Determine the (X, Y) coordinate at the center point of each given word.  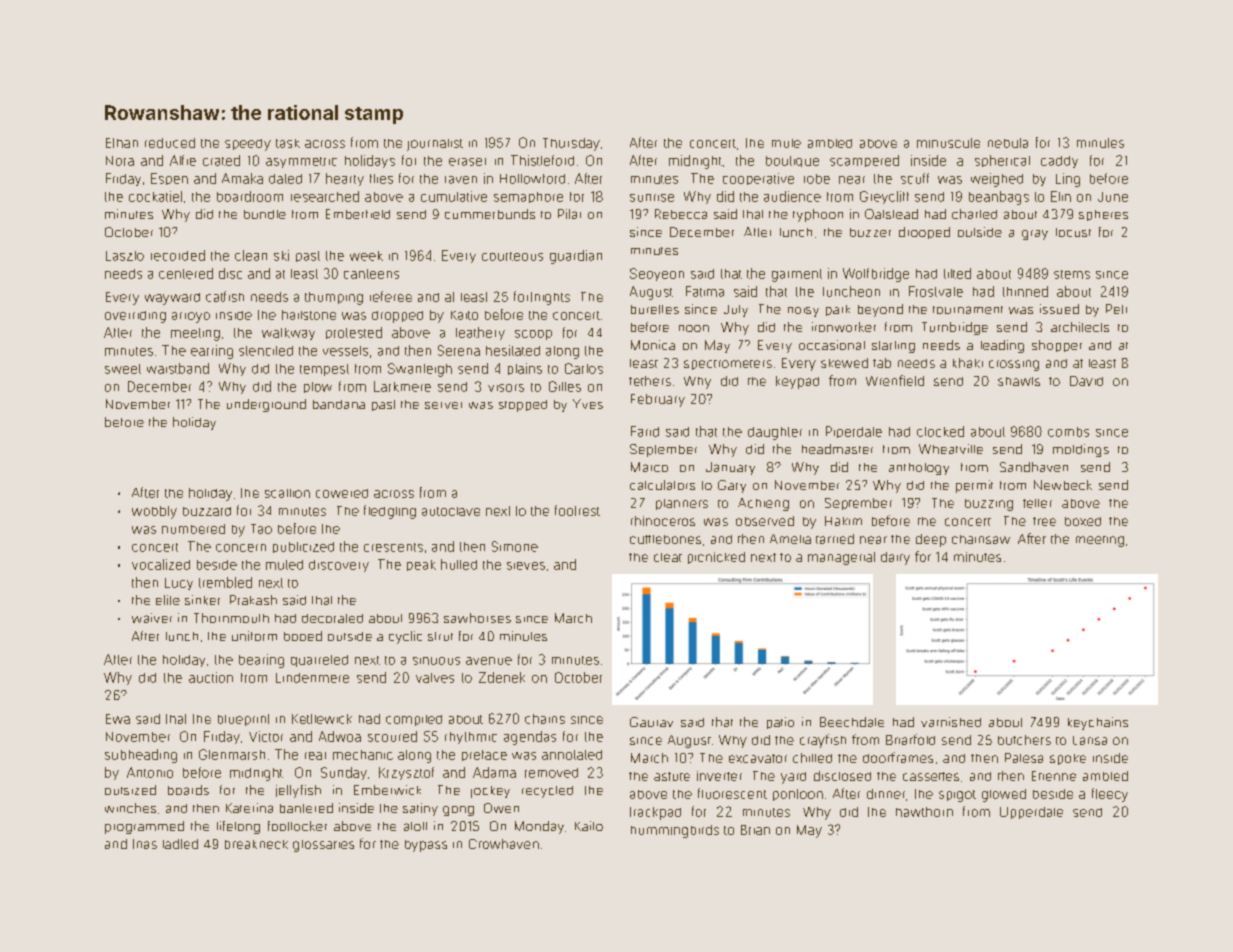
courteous (512, 256)
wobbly (154, 512)
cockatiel (155, 196)
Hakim (843, 521)
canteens (371, 274)
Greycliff (884, 197)
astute (672, 776)
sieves (526, 566)
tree (1044, 521)
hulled (459, 564)
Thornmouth (231, 618)
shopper (1057, 346)
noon (694, 328)
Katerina (249, 808)
